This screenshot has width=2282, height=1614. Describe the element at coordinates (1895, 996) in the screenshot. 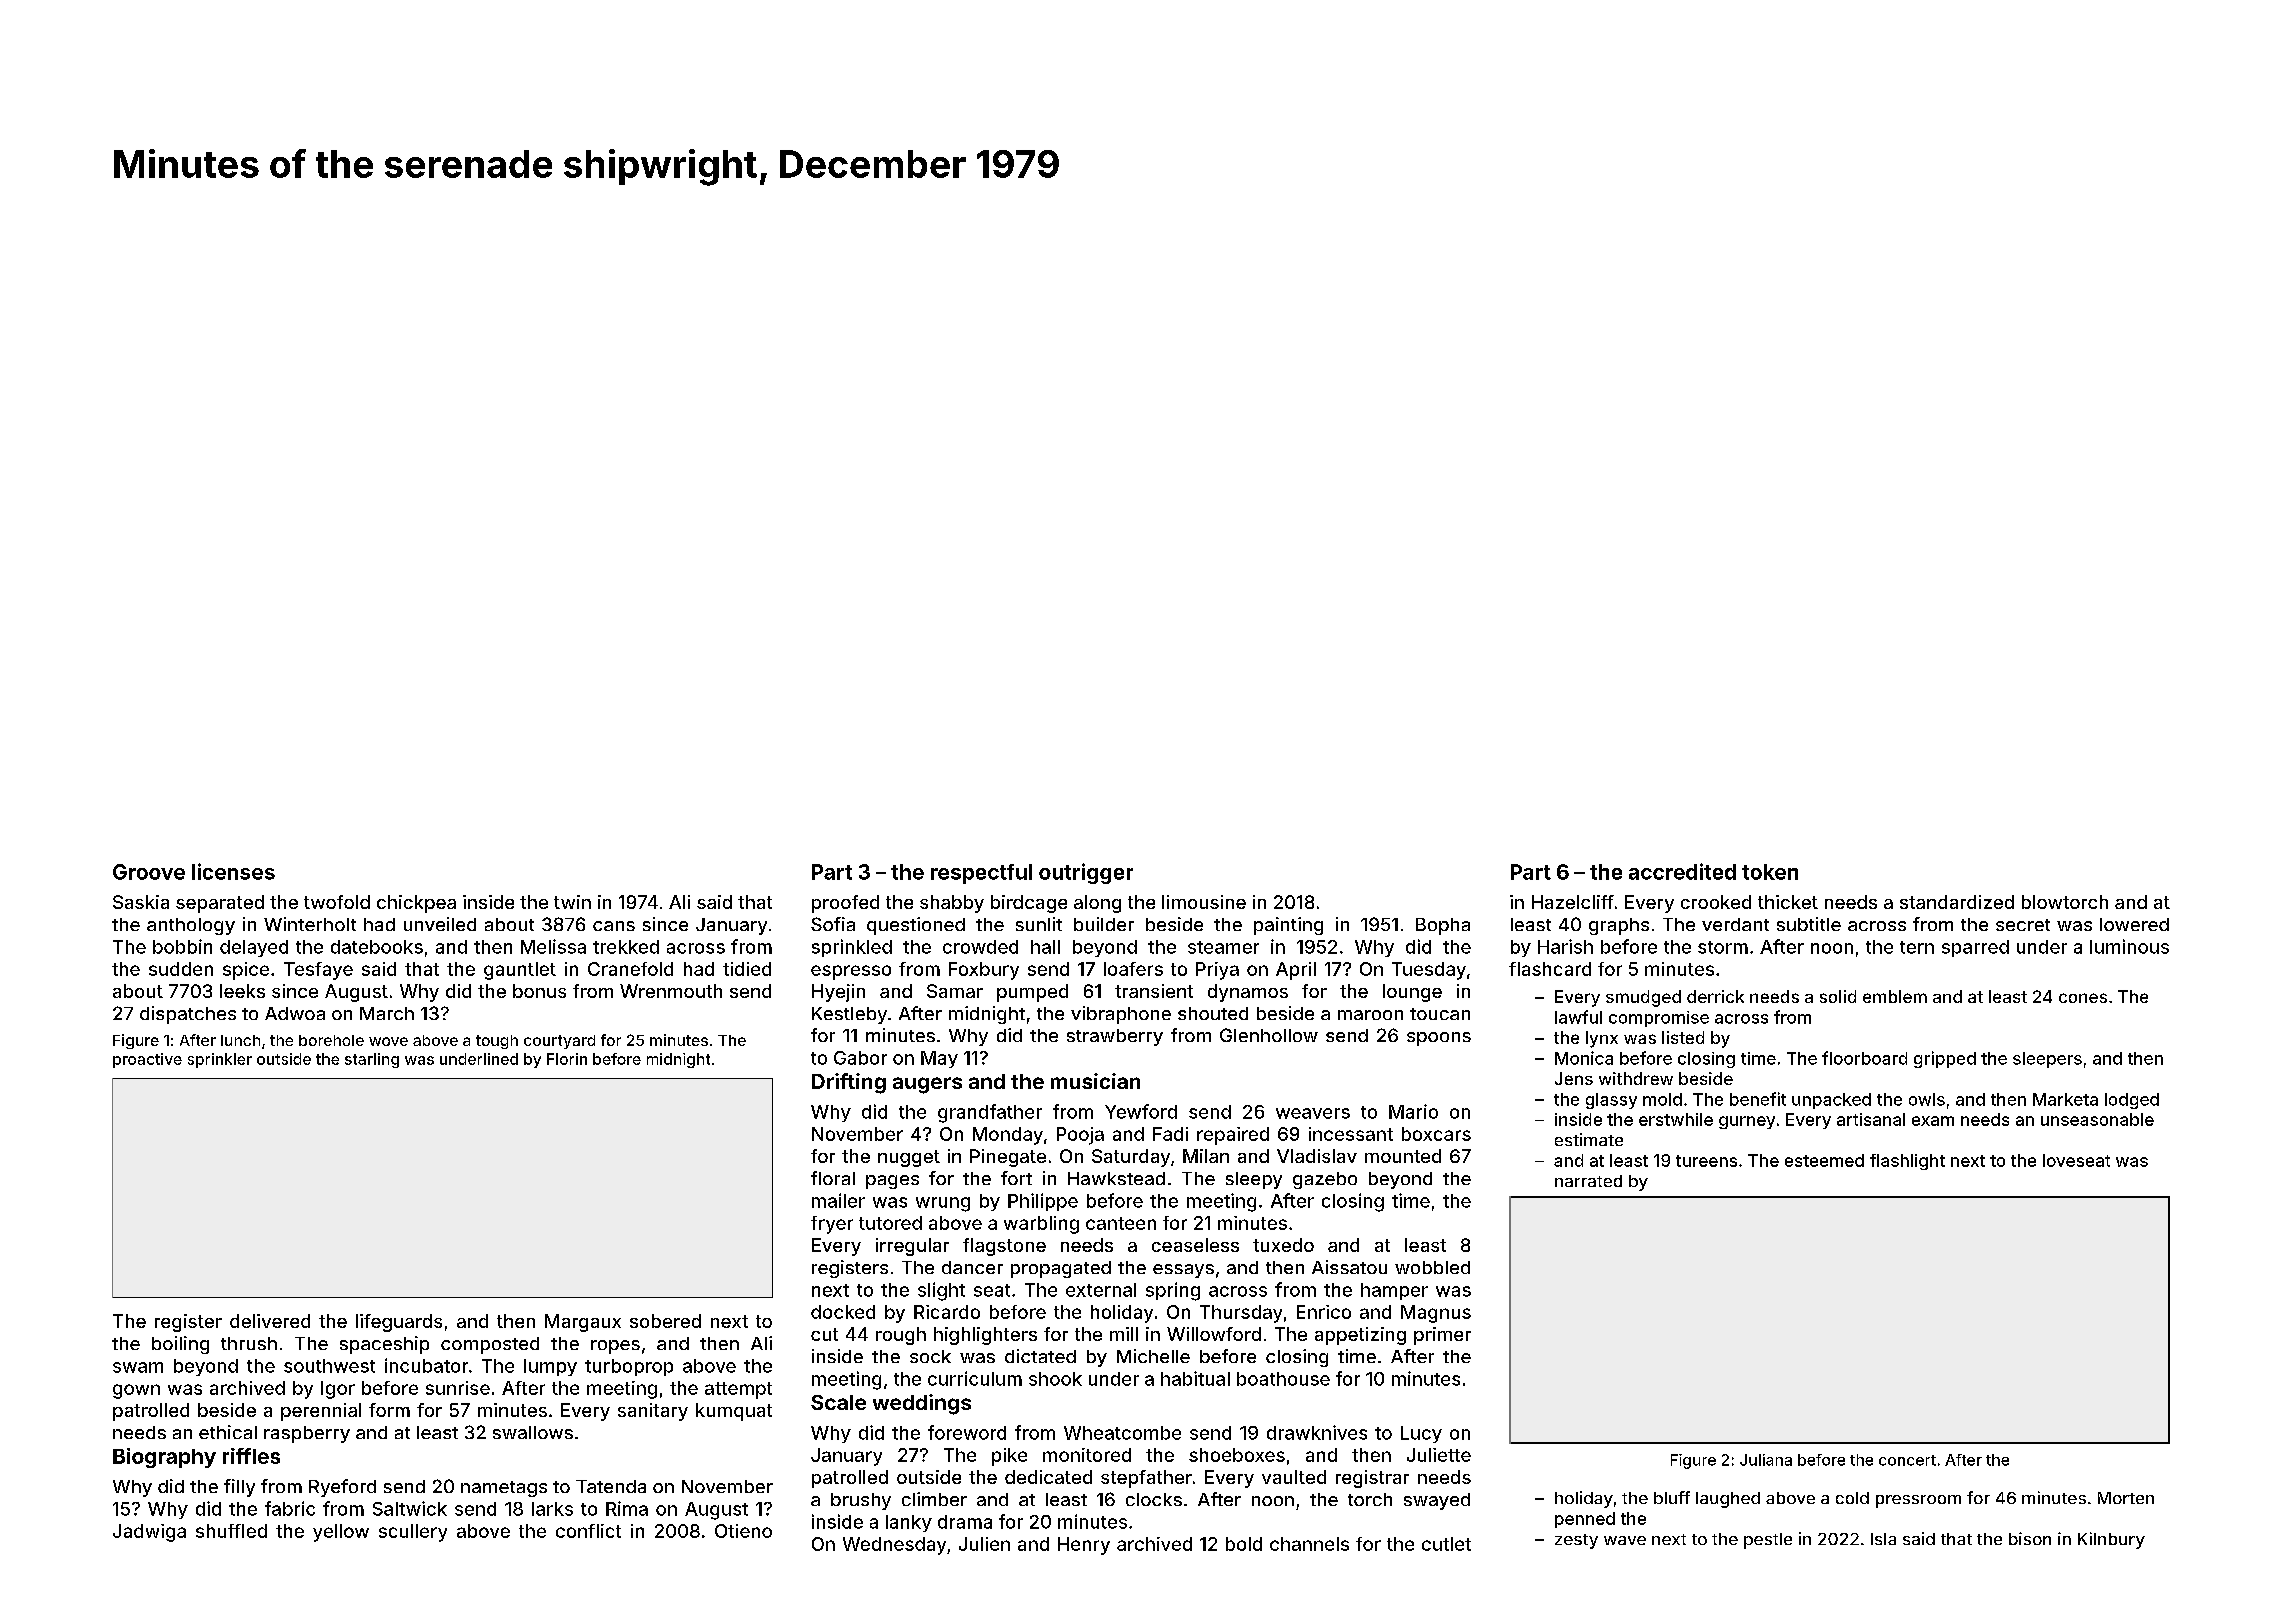

I see `emblem` at that location.
